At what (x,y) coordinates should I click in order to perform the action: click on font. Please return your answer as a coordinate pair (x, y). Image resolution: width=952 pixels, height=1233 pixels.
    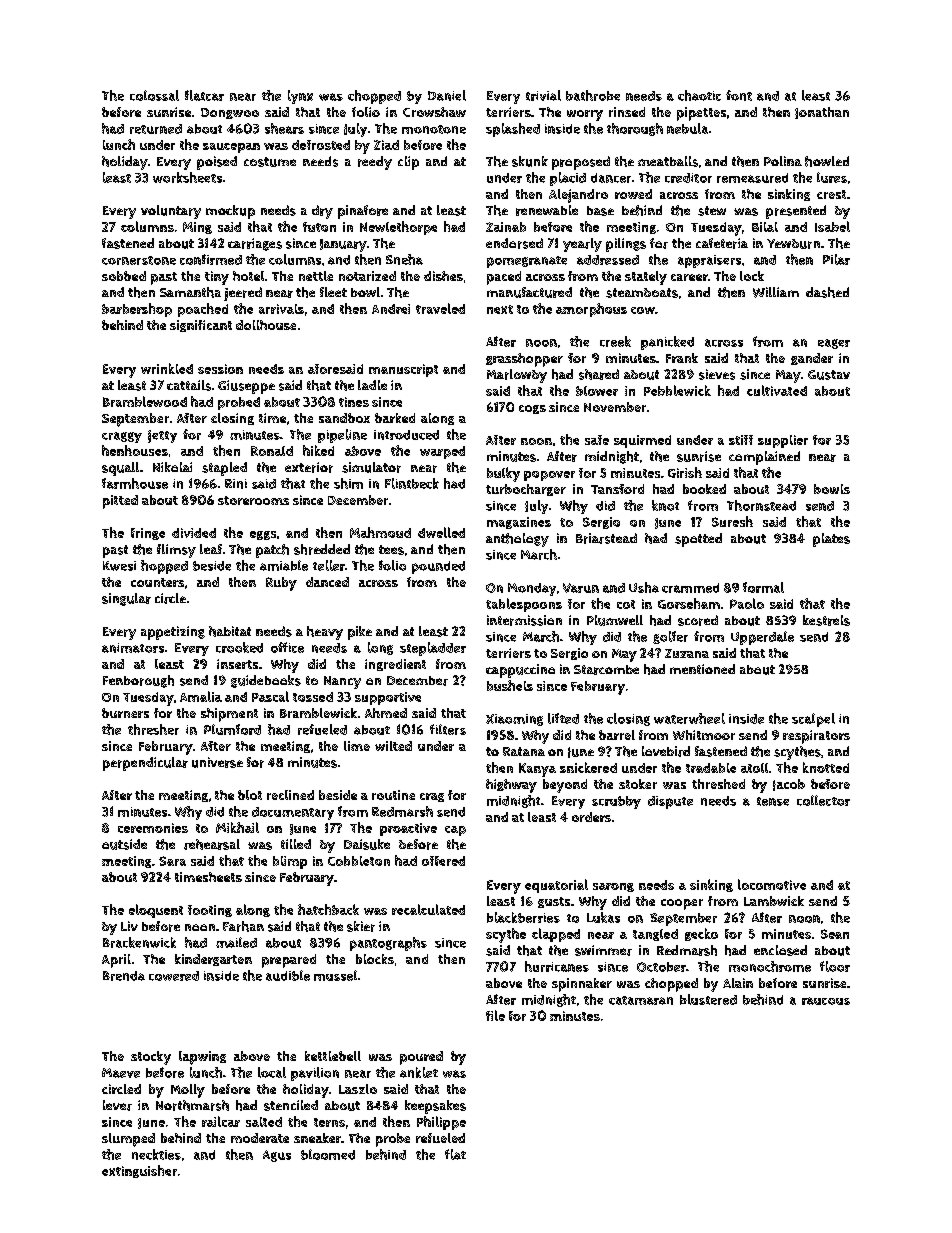
    Looking at the image, I should click on (739, 95).
